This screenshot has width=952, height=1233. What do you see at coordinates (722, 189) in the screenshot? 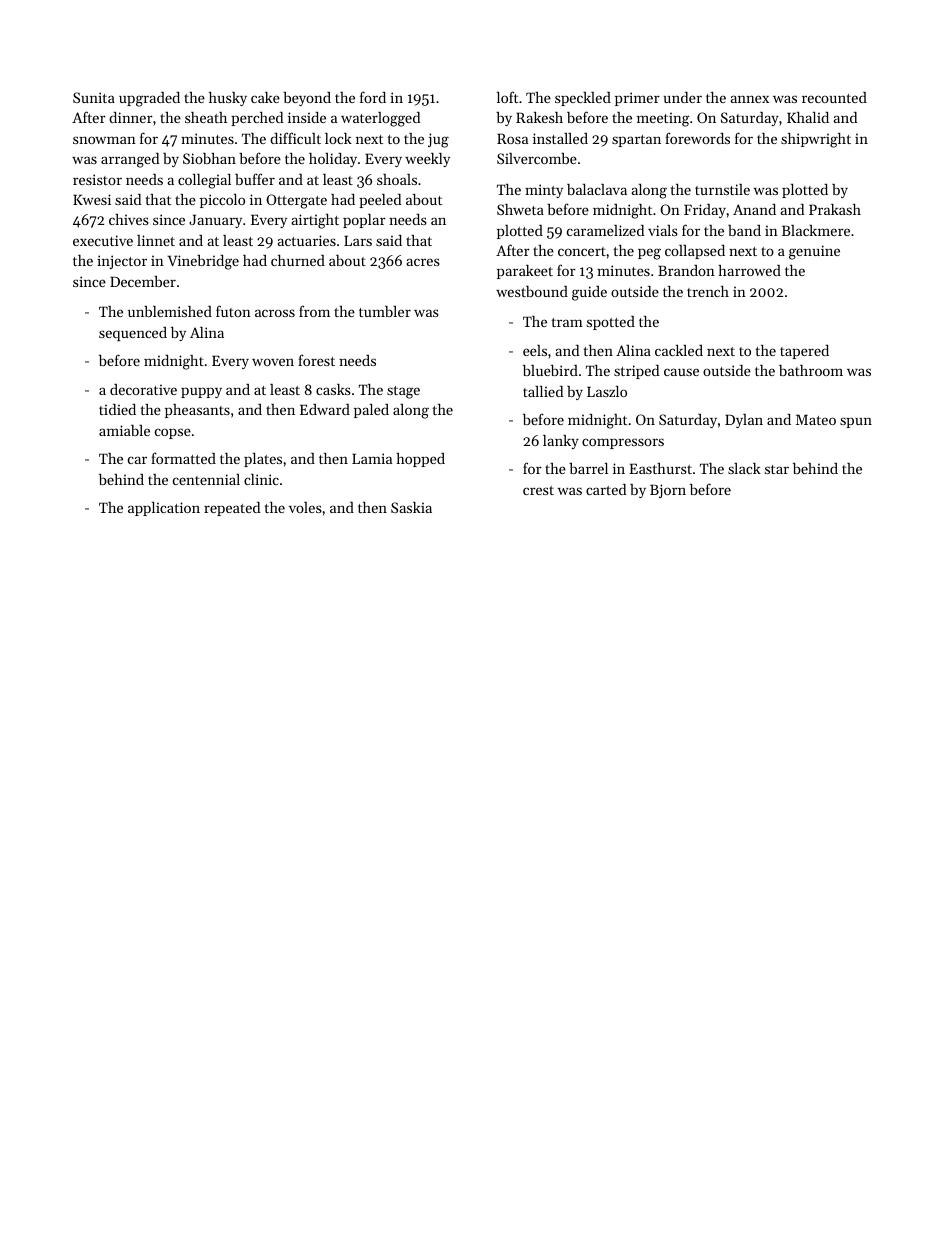
I see `turnstile` at bounding box center [722, 189].
